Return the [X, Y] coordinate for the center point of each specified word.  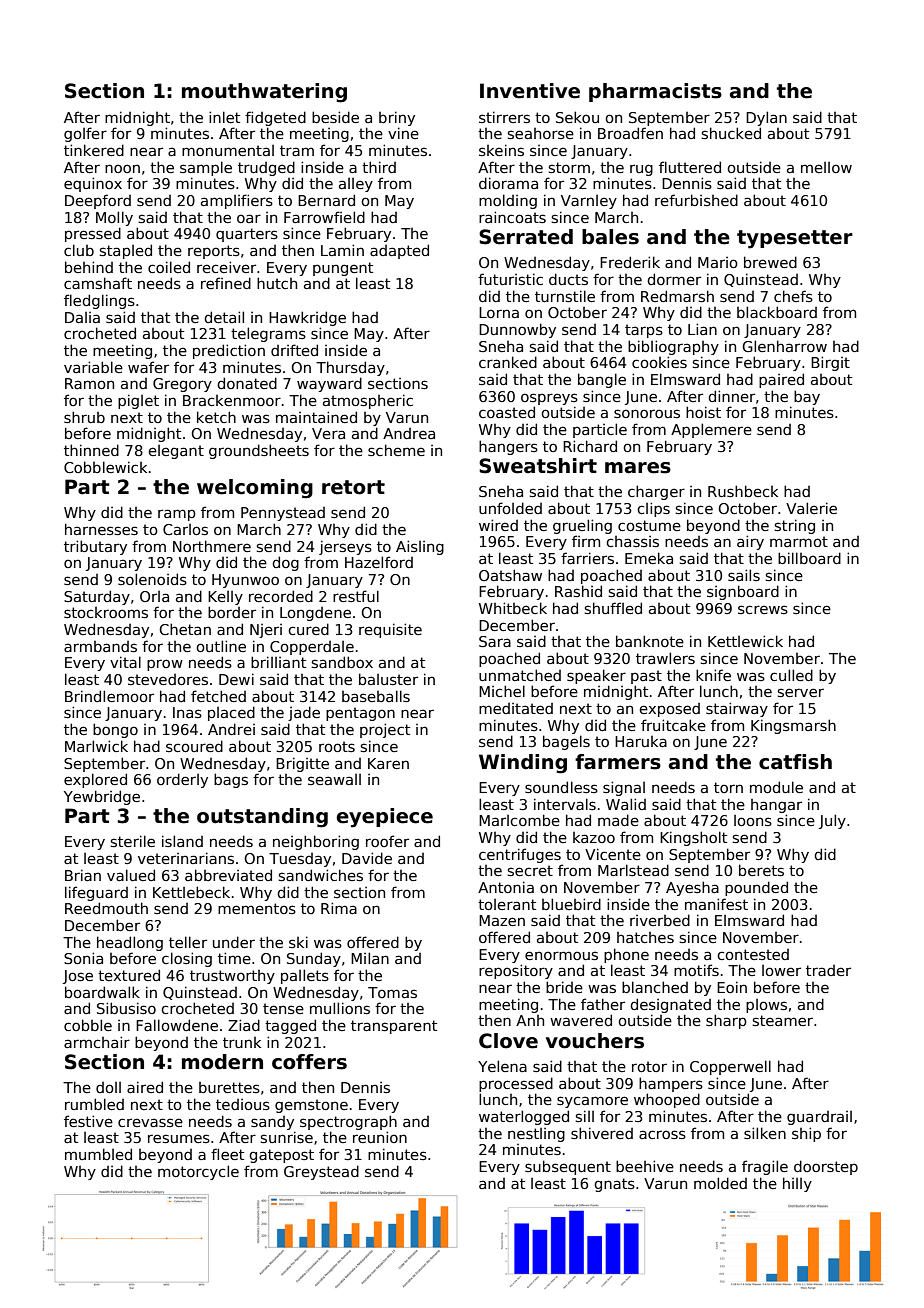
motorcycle [198, 1172]
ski [298, 942]
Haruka [641, 741]
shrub [84, 417]
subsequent [568, 1167]
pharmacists [655, 92]
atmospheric [368, 401]
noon [122, 168]
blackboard [777, 312]
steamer [783, 1020]
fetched [218, 696]
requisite [390, 630]
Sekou [577, 117]
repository [516, 971]
